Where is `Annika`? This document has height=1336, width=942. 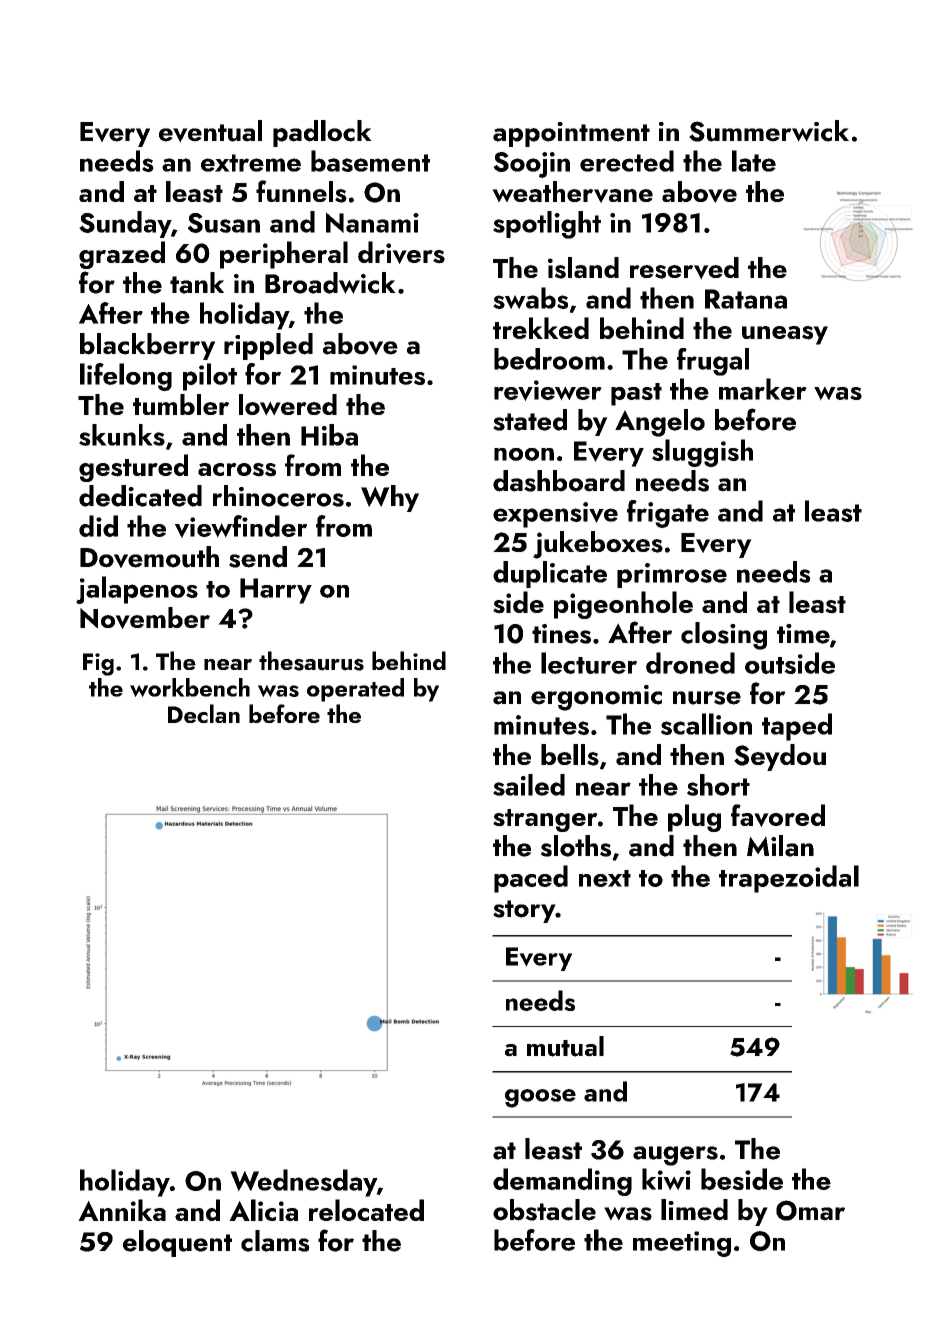
Annika is located at coordinates (122, 1210).
